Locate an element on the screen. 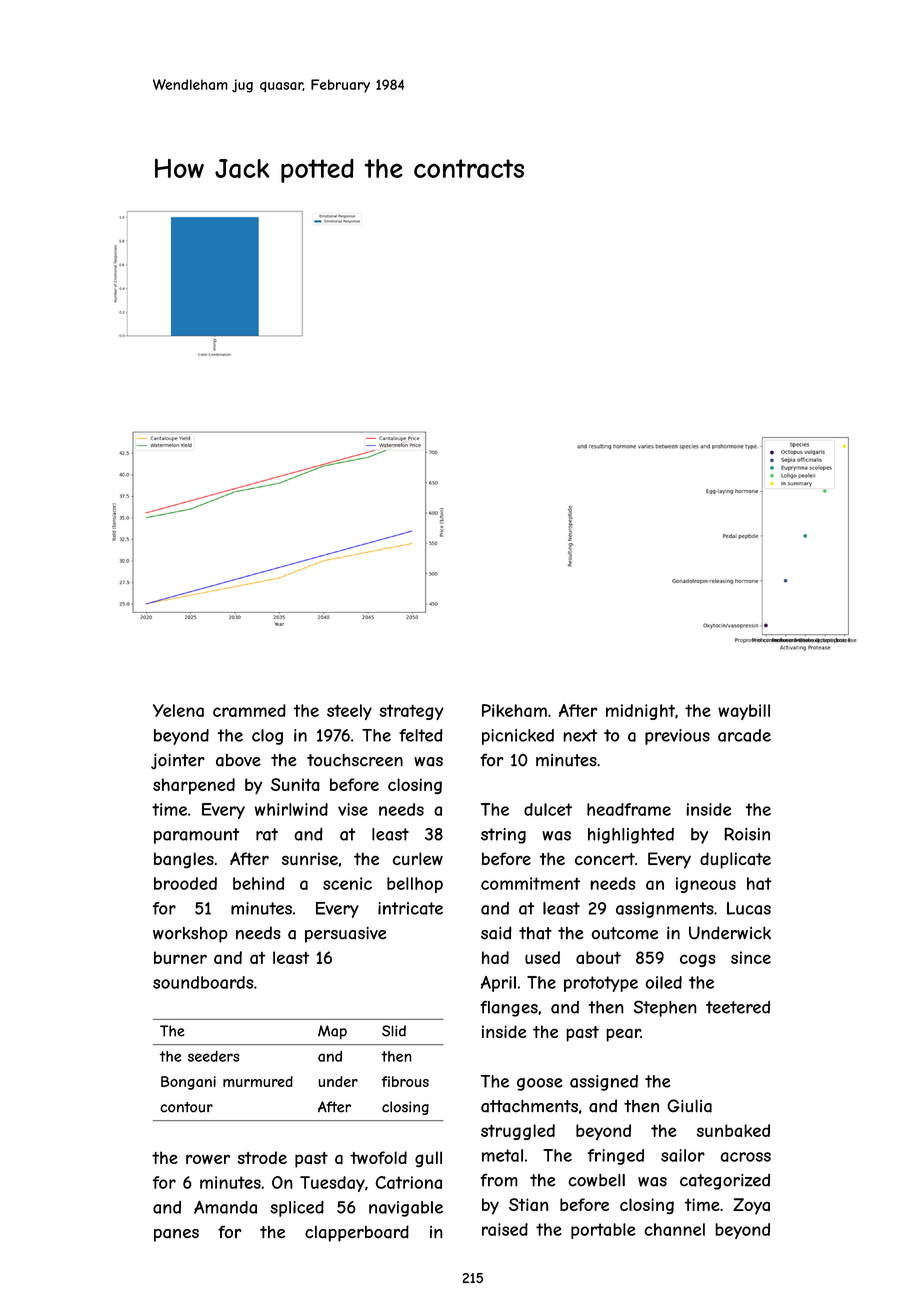 Image resolution: width=924 pixels, height=1311 pixels. channel is located at coordinates (674, 1229).
